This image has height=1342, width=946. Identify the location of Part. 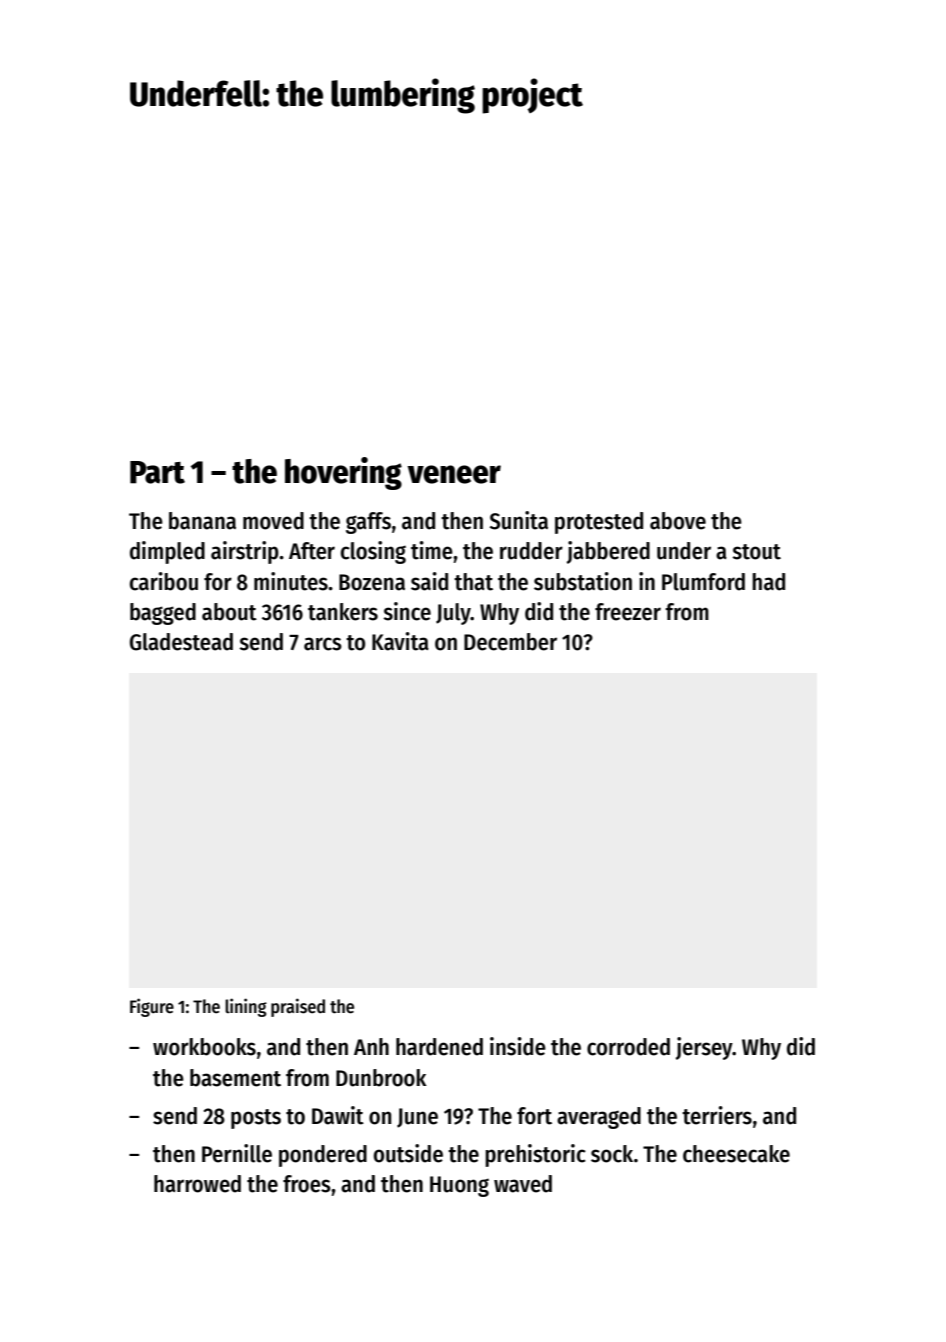
(157, 472).
